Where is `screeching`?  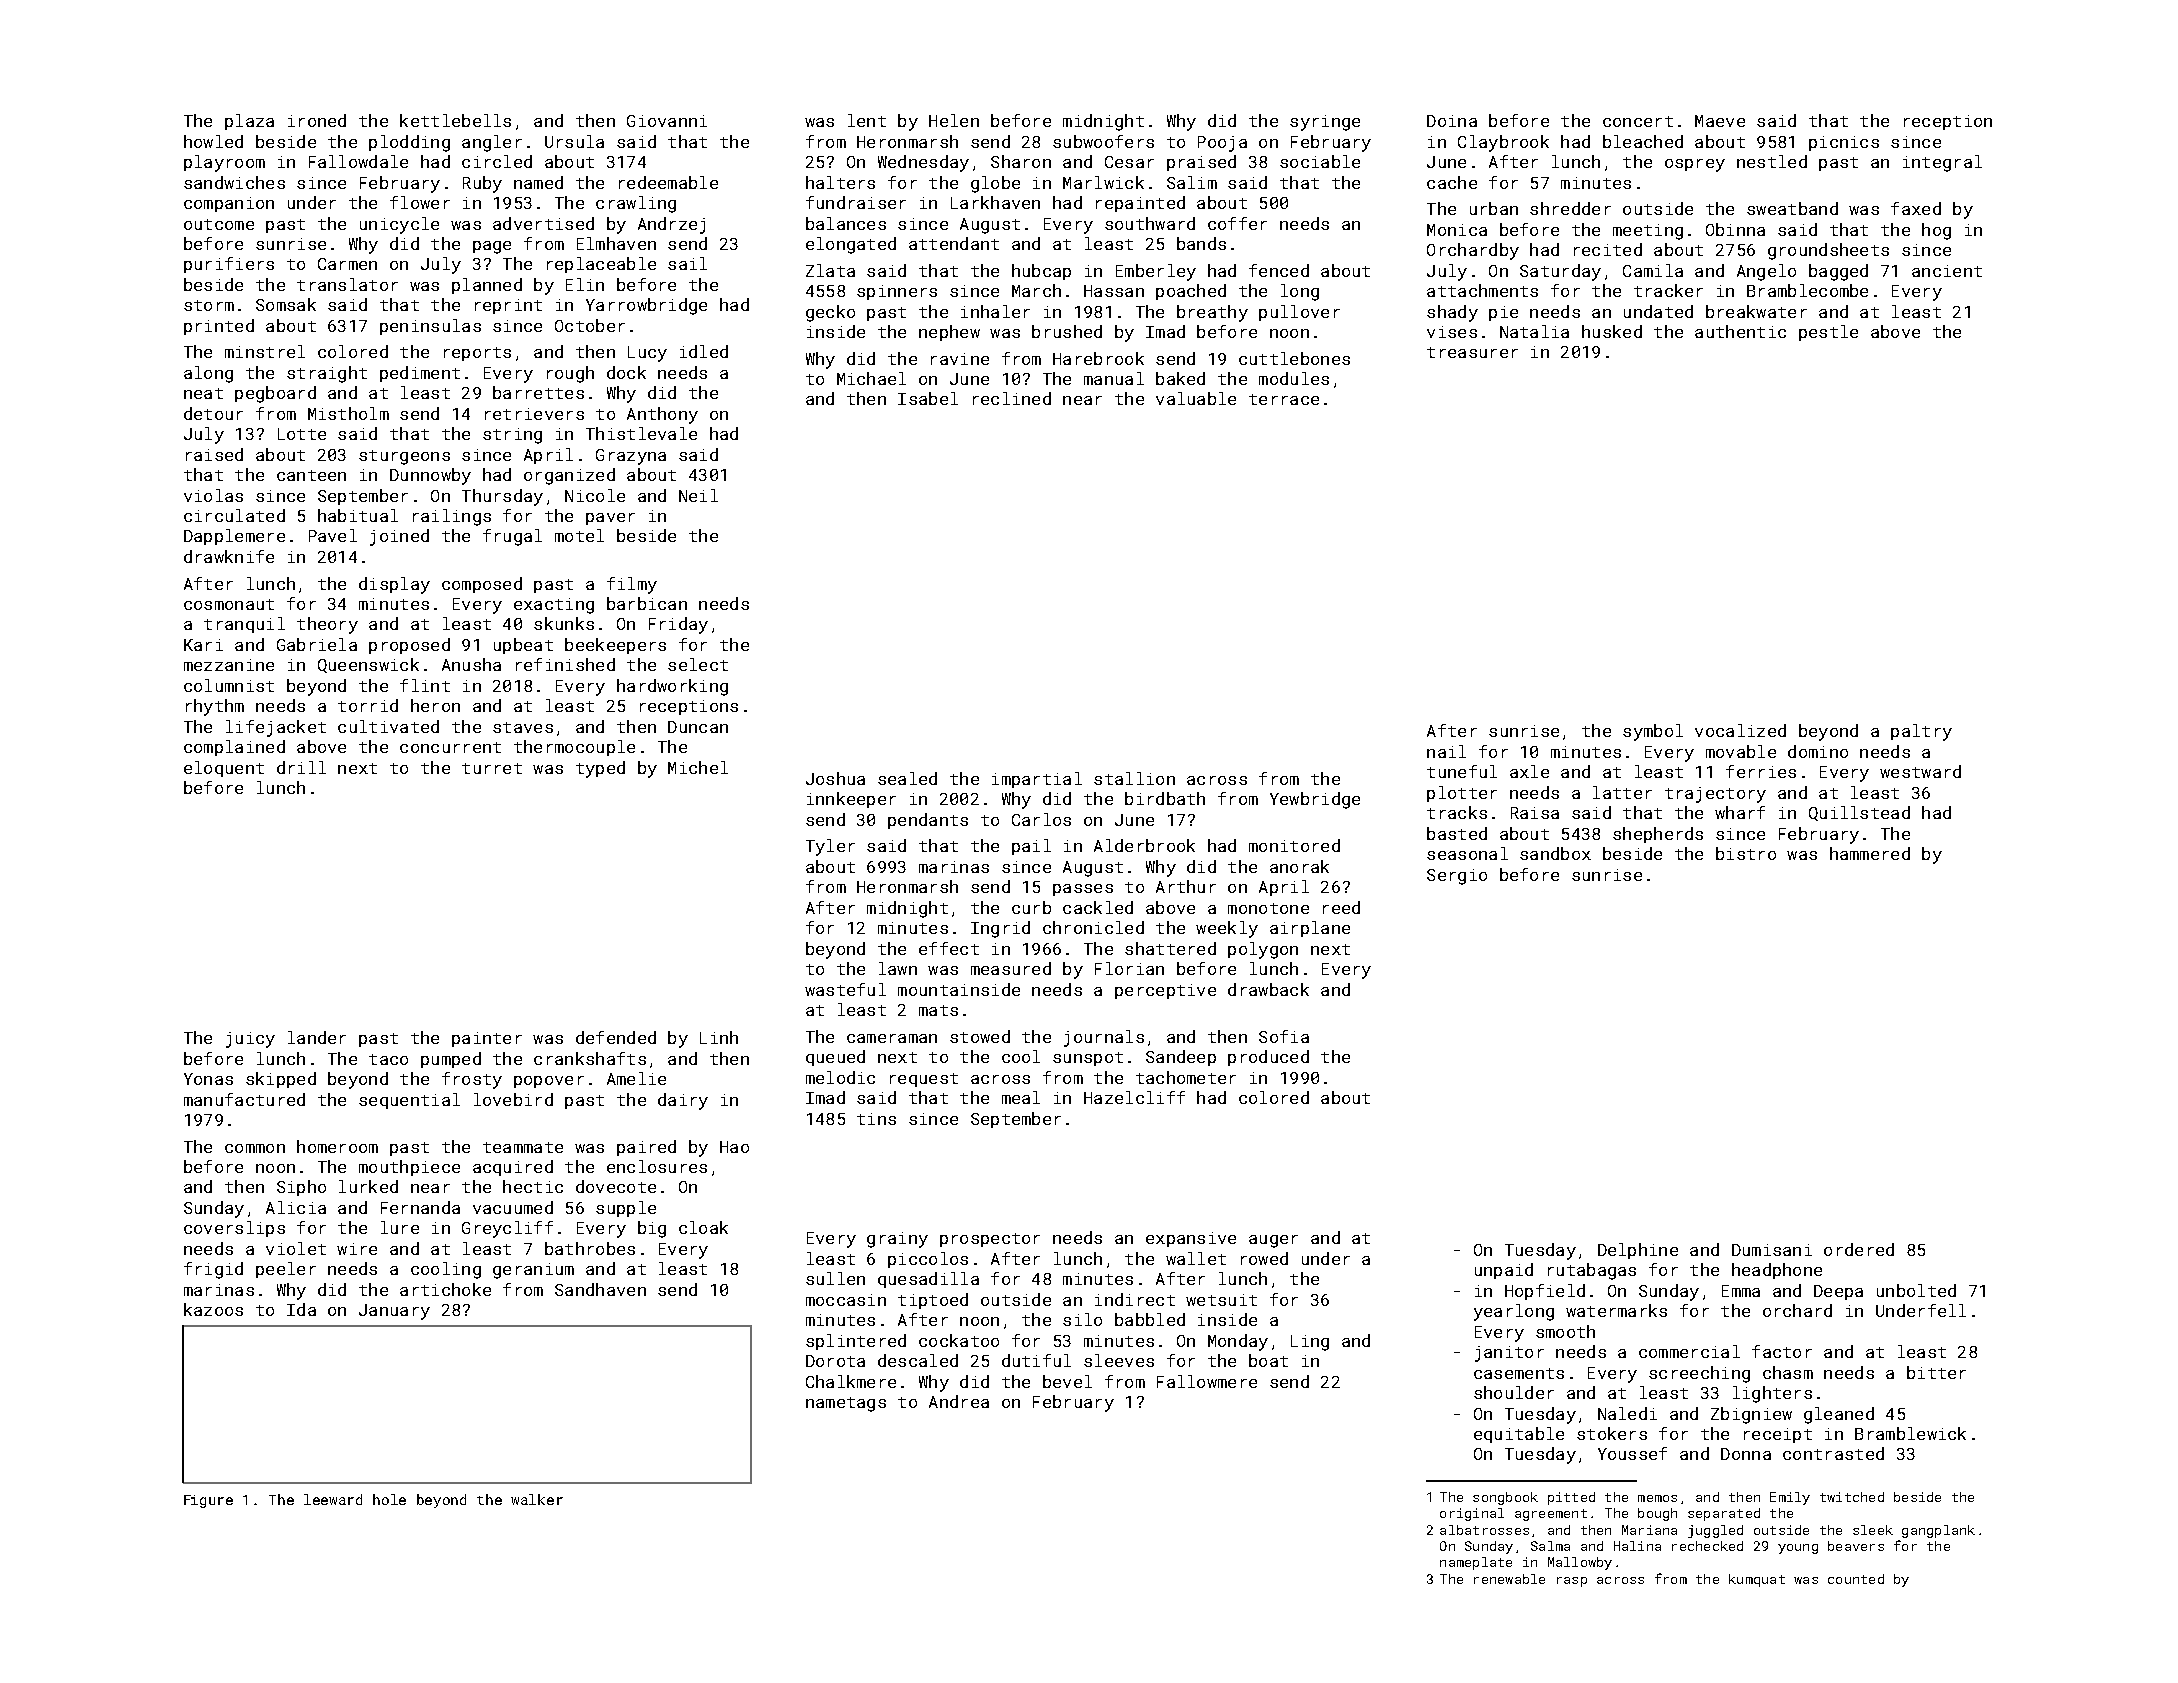
screeching is located at coordinates (1699, 1374).
